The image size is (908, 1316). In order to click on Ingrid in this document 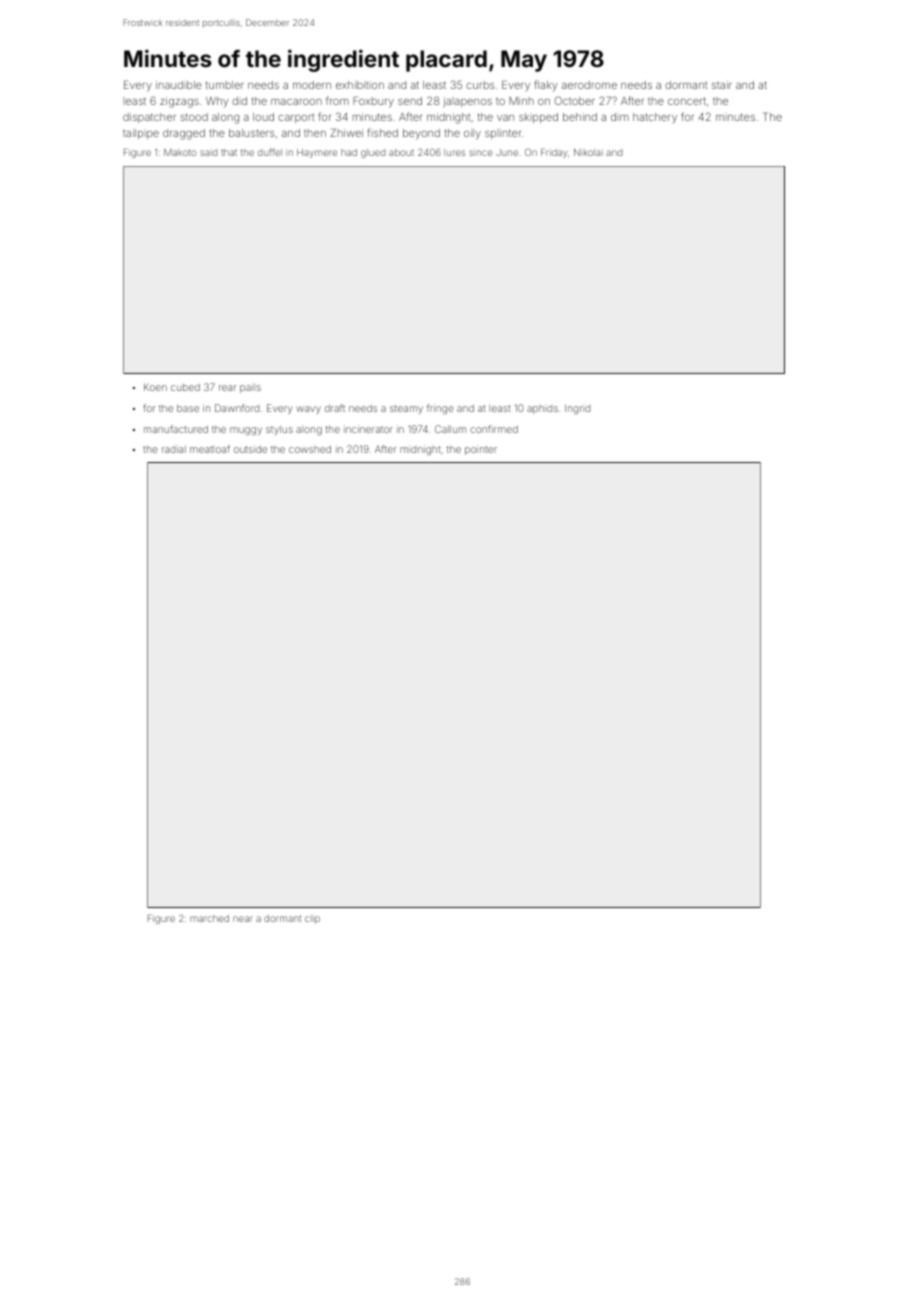, I will do `click(577, 409)`.
